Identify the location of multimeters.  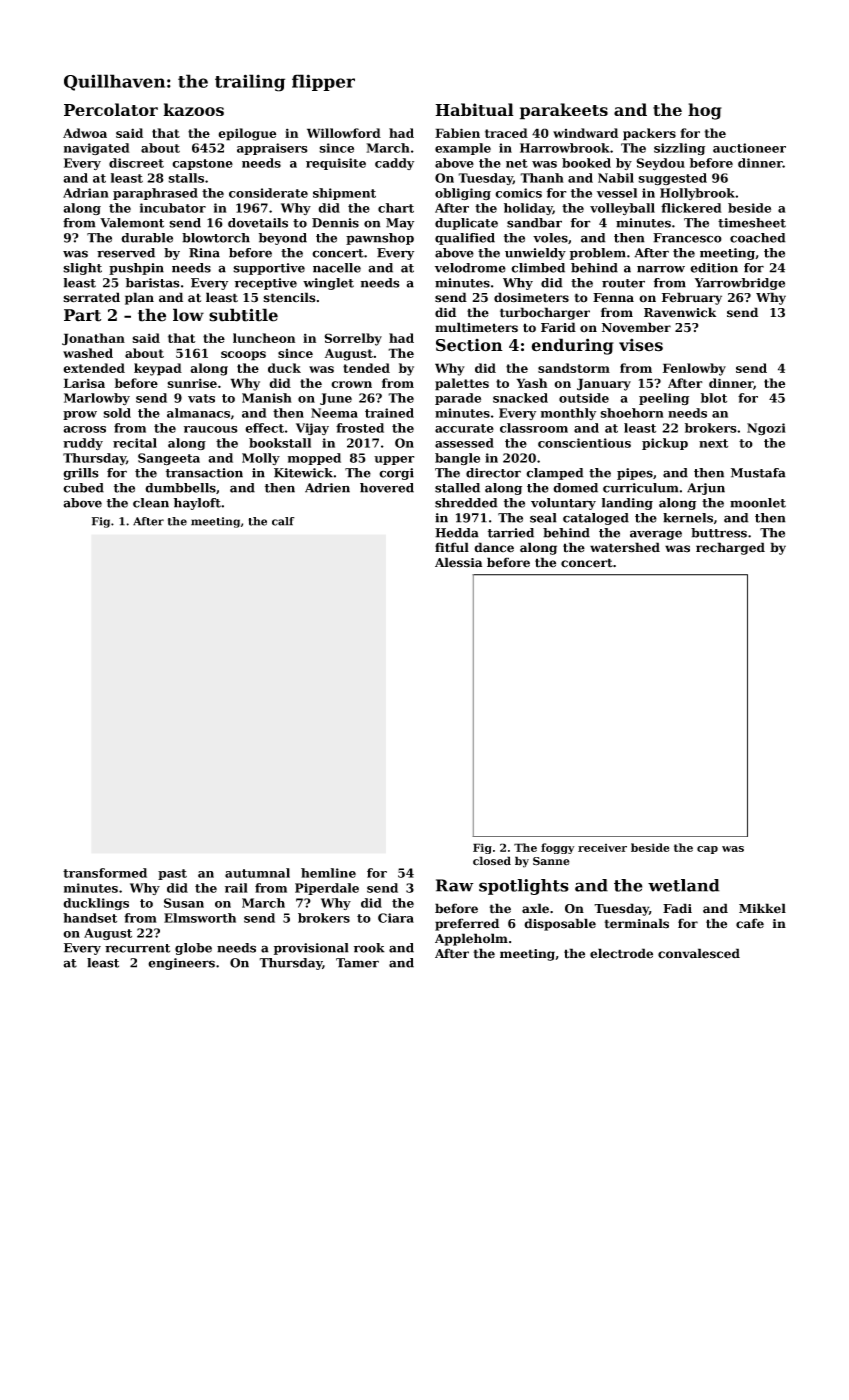
(476, 327).
